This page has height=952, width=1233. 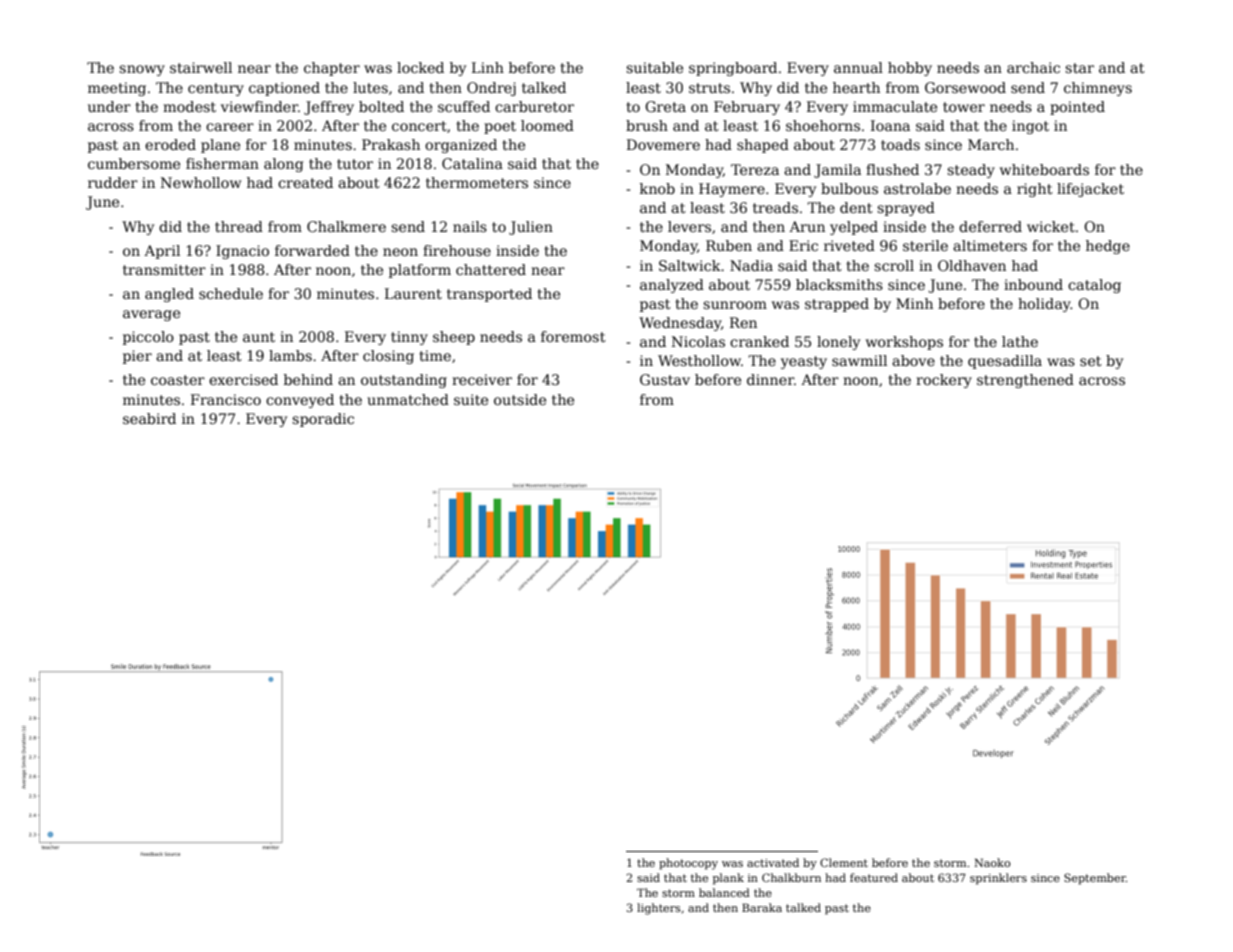 What do you see at coordinates (663, 144) in the page?
I see `Dovemere` at bounding box center [663, 144].
